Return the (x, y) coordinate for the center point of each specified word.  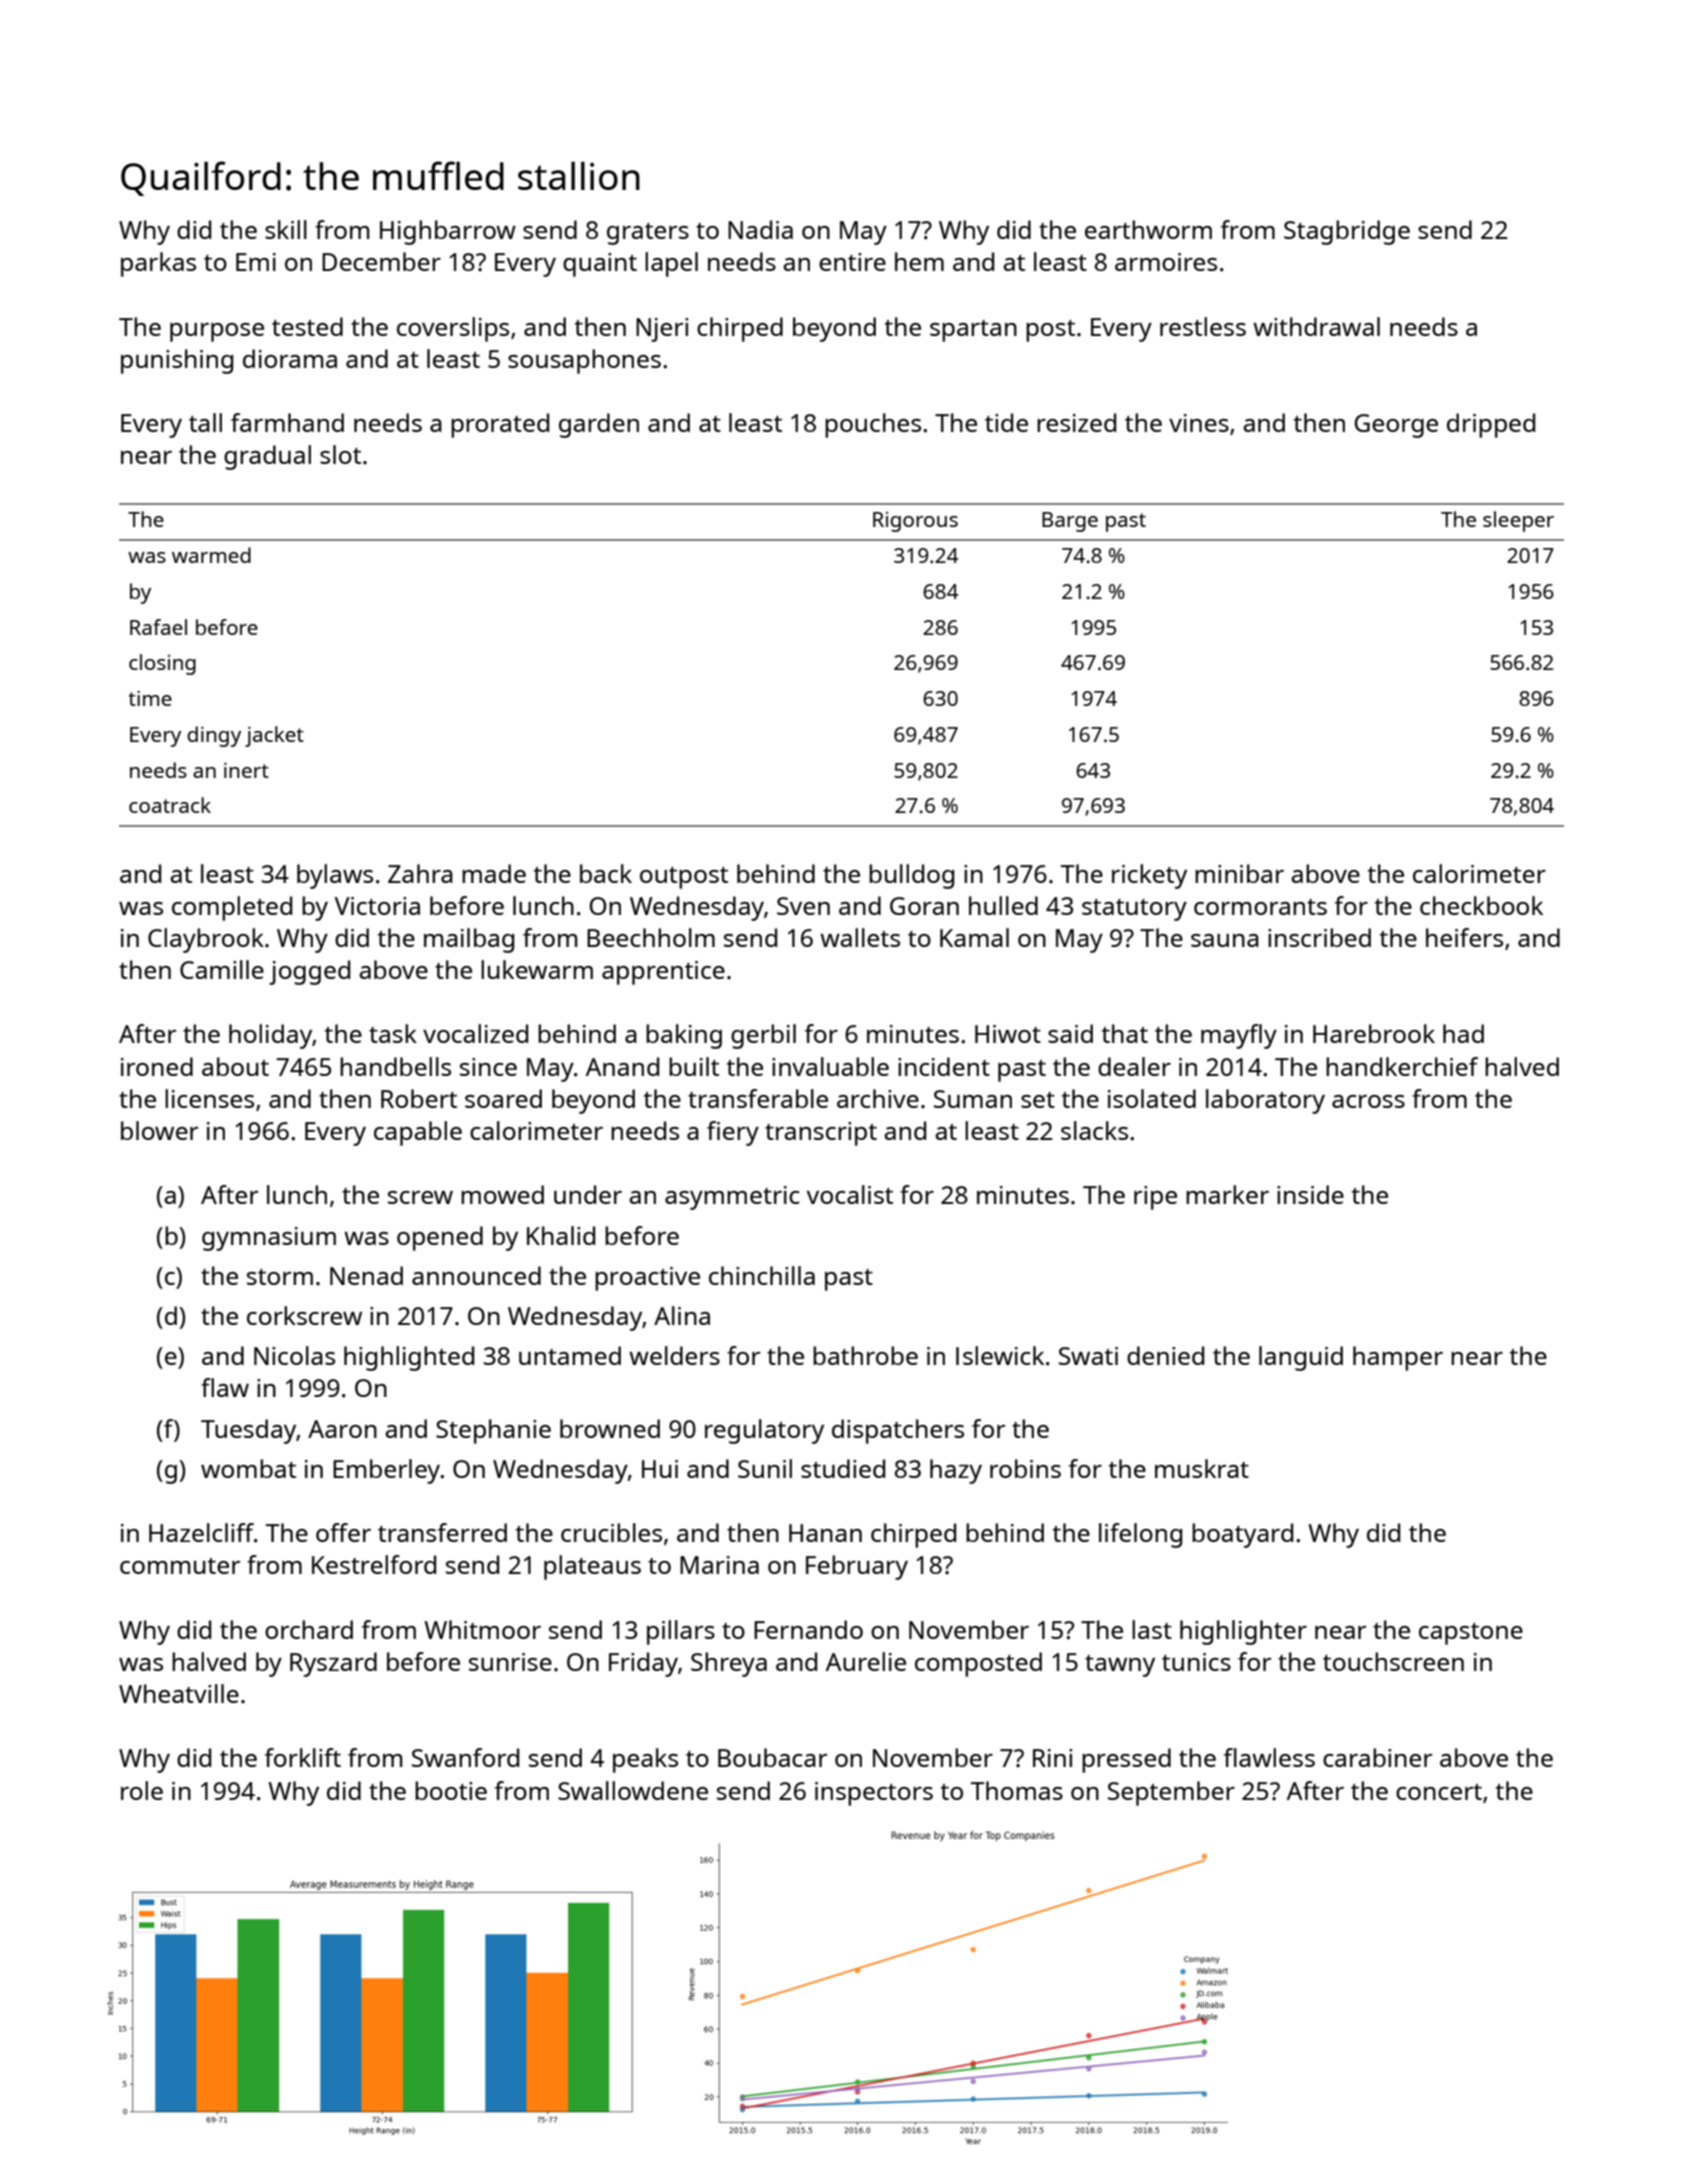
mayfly (1239, 1036)
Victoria (377, 906)
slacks (1094, 1130)
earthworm (1148, 229)
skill (286, 229)
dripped (1491, 425)
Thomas (1017, 1790)
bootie (451, 1790)
